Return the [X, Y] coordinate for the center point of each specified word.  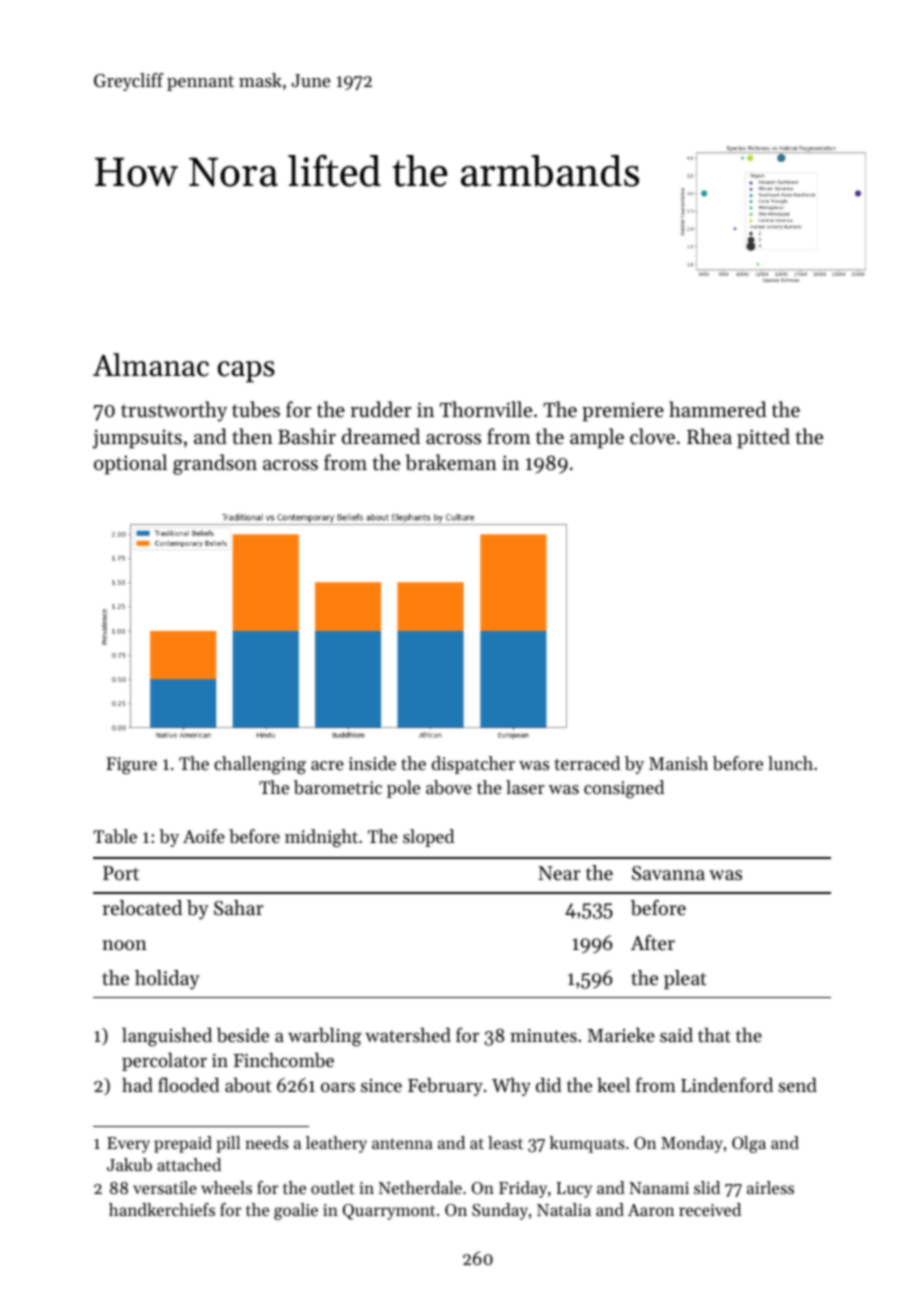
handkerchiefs [162, 1209]
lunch [790, 763]
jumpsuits [137, 439]
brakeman [451, 462]
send [797, 1084]
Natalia [564, 1209]
